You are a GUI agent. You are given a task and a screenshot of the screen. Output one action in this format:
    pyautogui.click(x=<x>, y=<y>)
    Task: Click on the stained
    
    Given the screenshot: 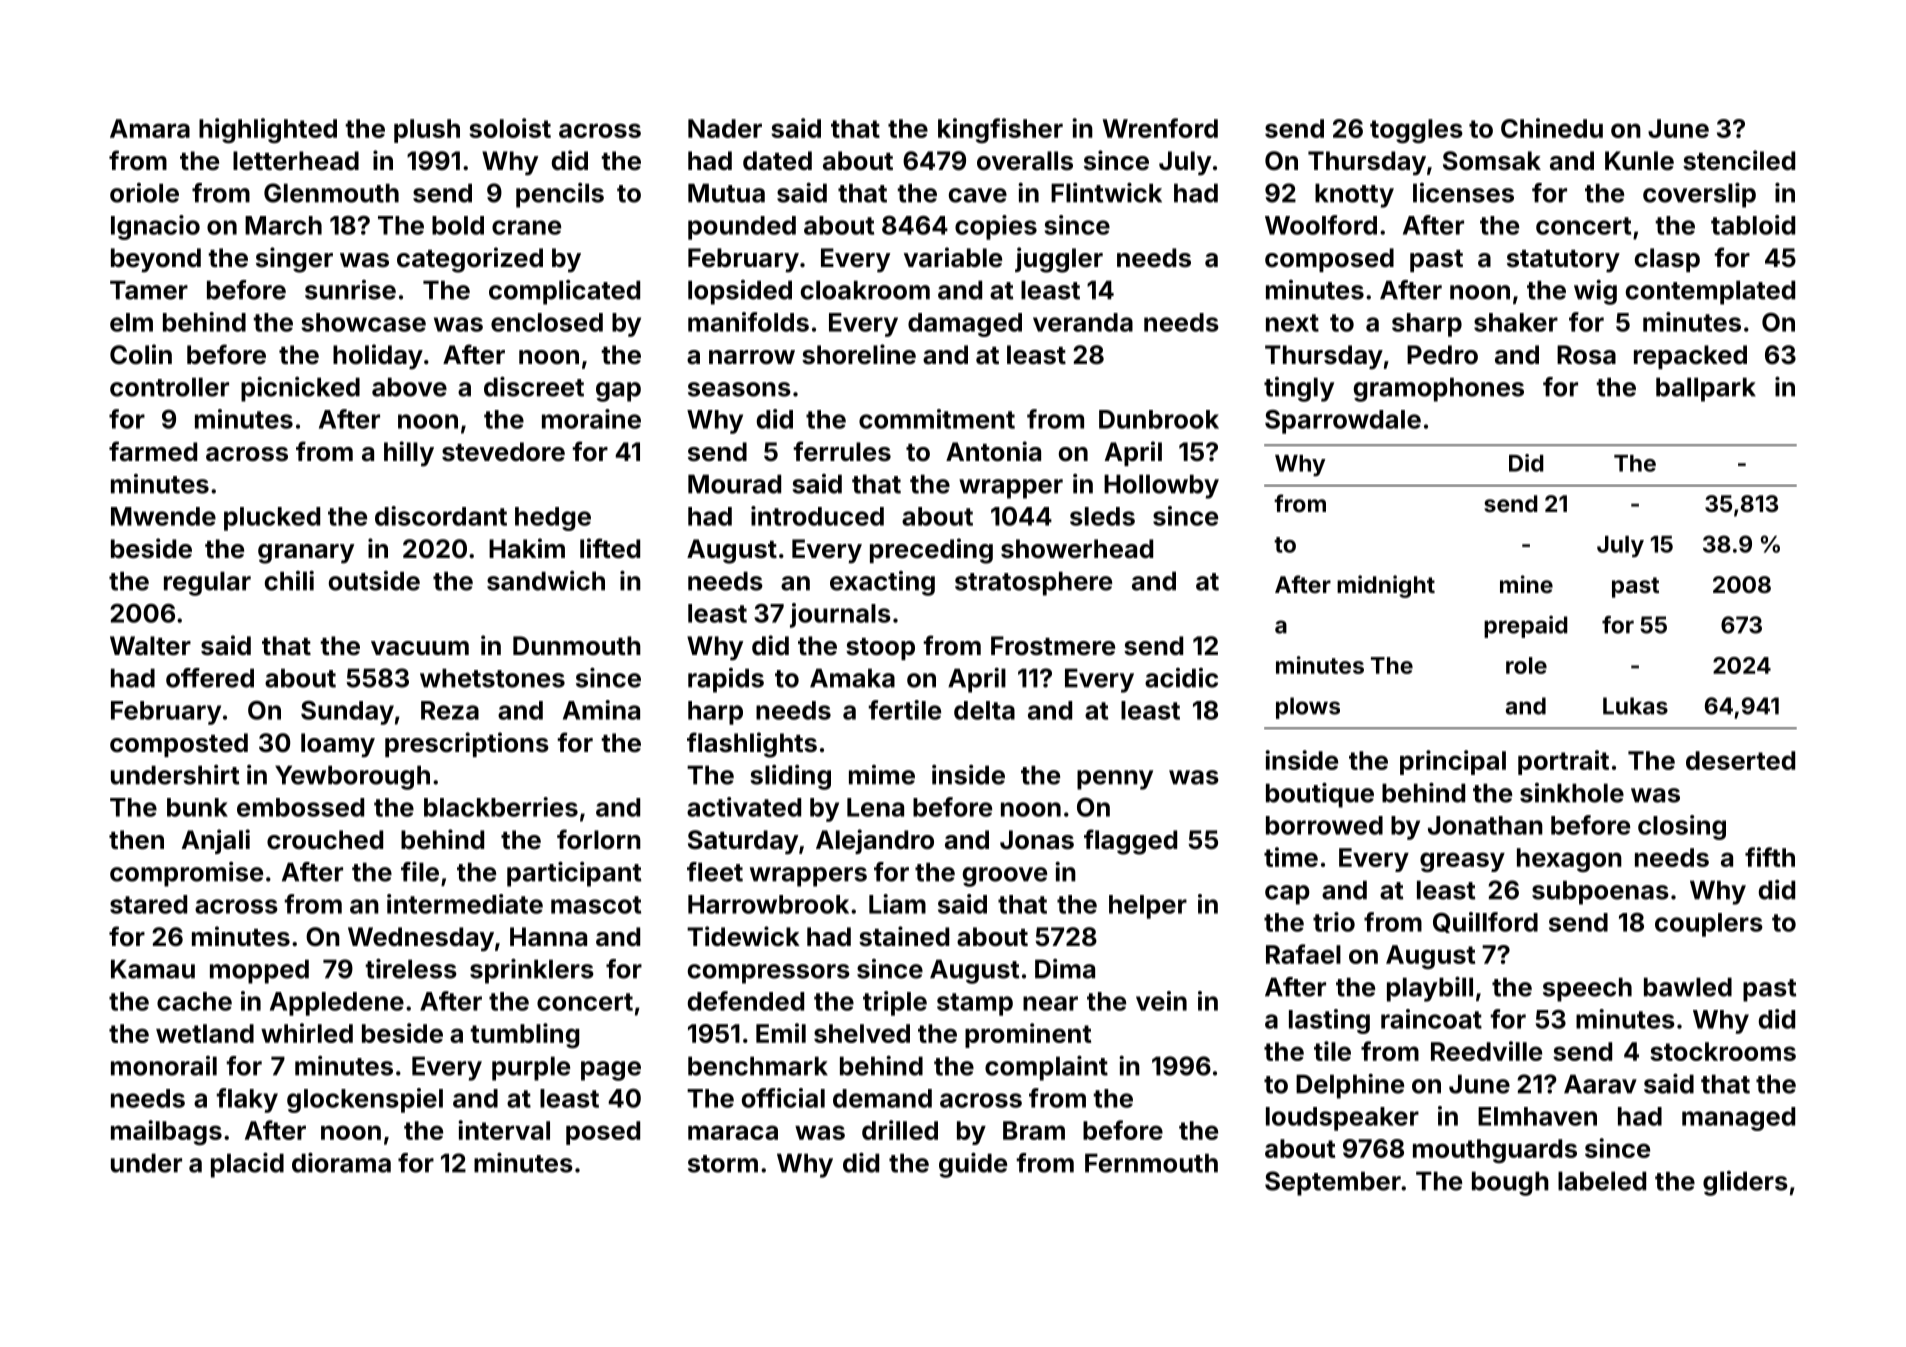 What is the action you would take?
    pyautogui.click(x=904, y=936)
